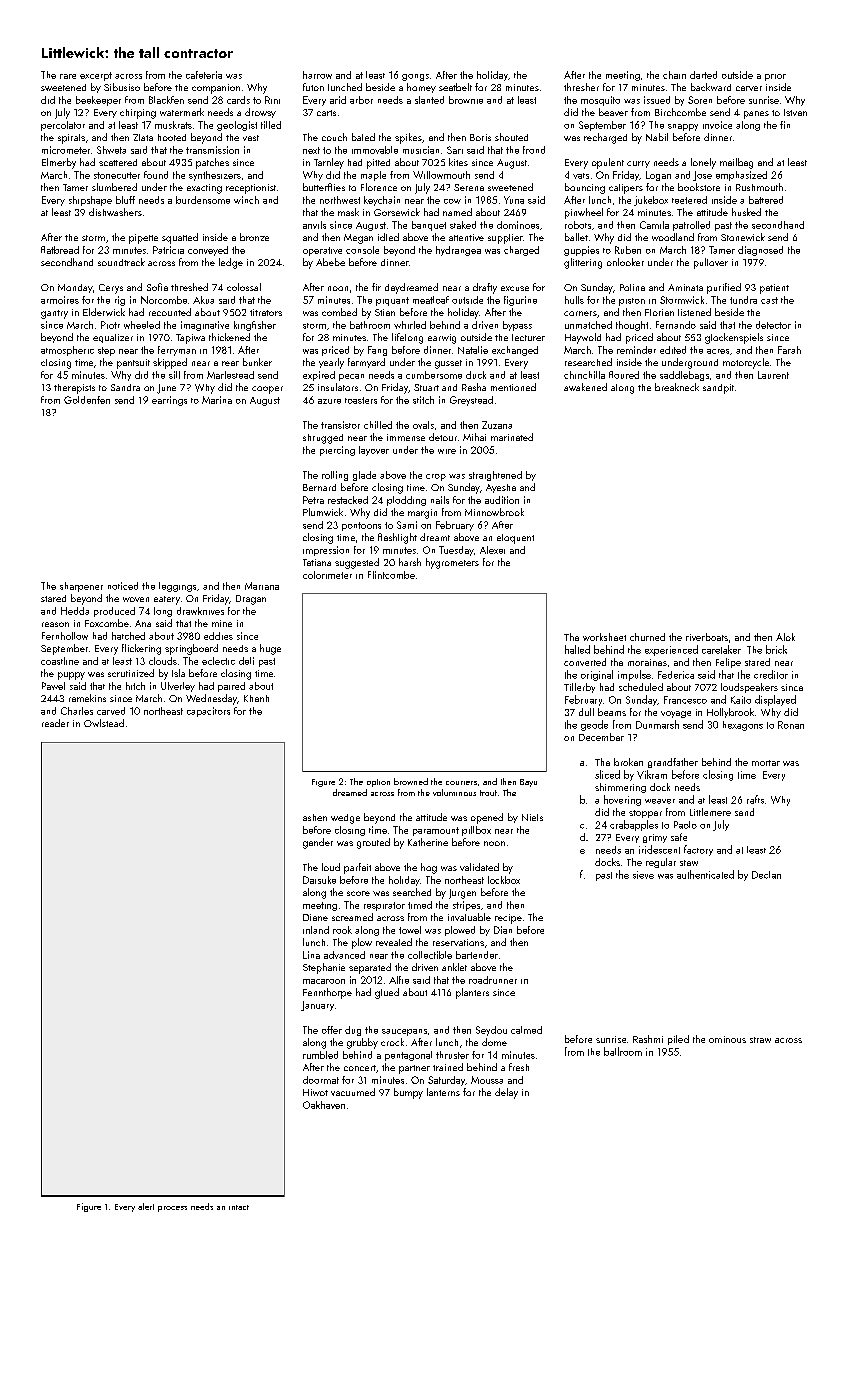 The image size is (849, 1400). Describe the element at coordinates (494, 1042) in the document. I see `dome` at that location.
